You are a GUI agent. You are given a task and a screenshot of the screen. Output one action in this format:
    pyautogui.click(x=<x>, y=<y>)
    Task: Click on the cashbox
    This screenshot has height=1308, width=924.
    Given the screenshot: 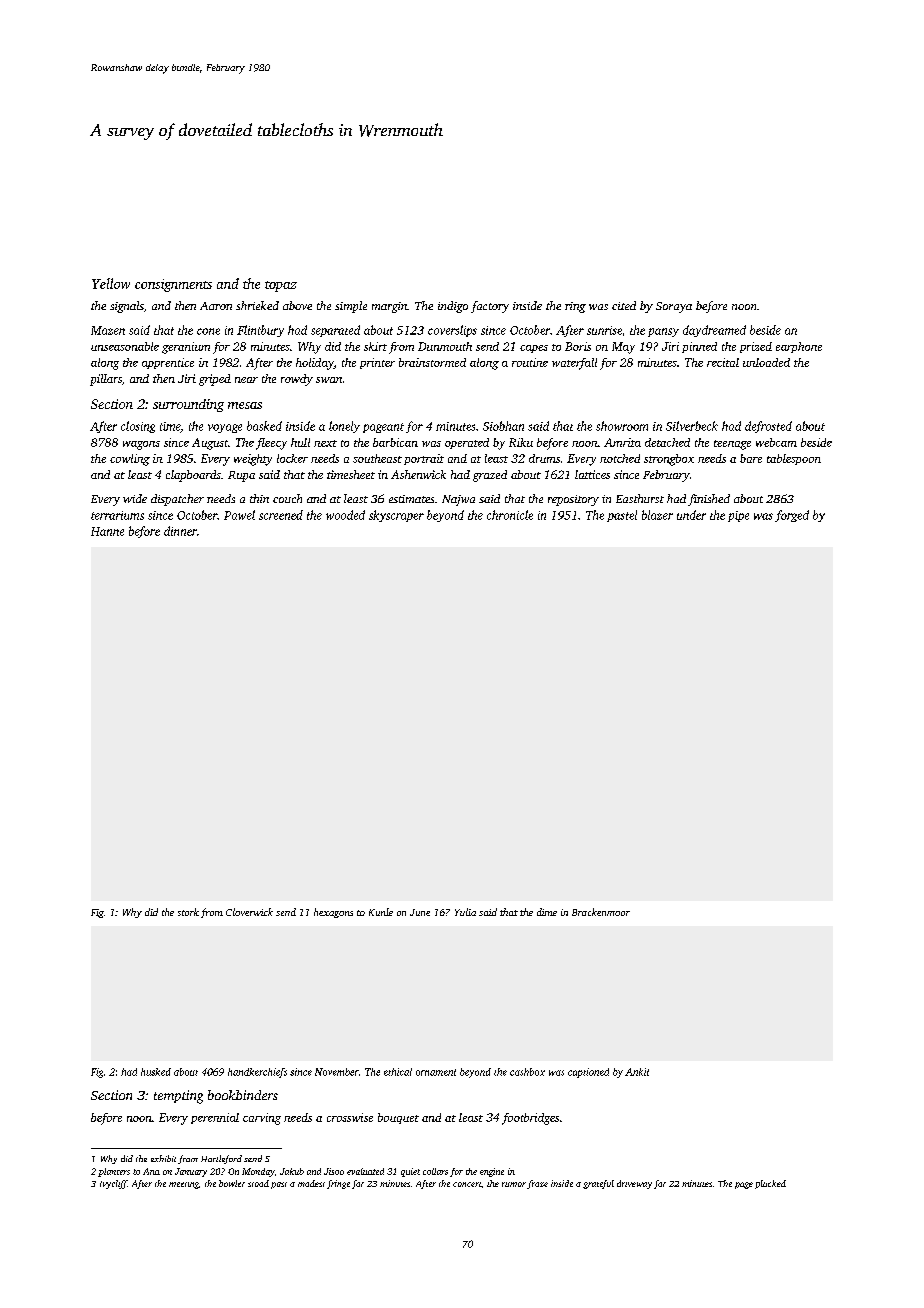 What is the action you would take?
    pyautogui.click(x=527, y=1072)
